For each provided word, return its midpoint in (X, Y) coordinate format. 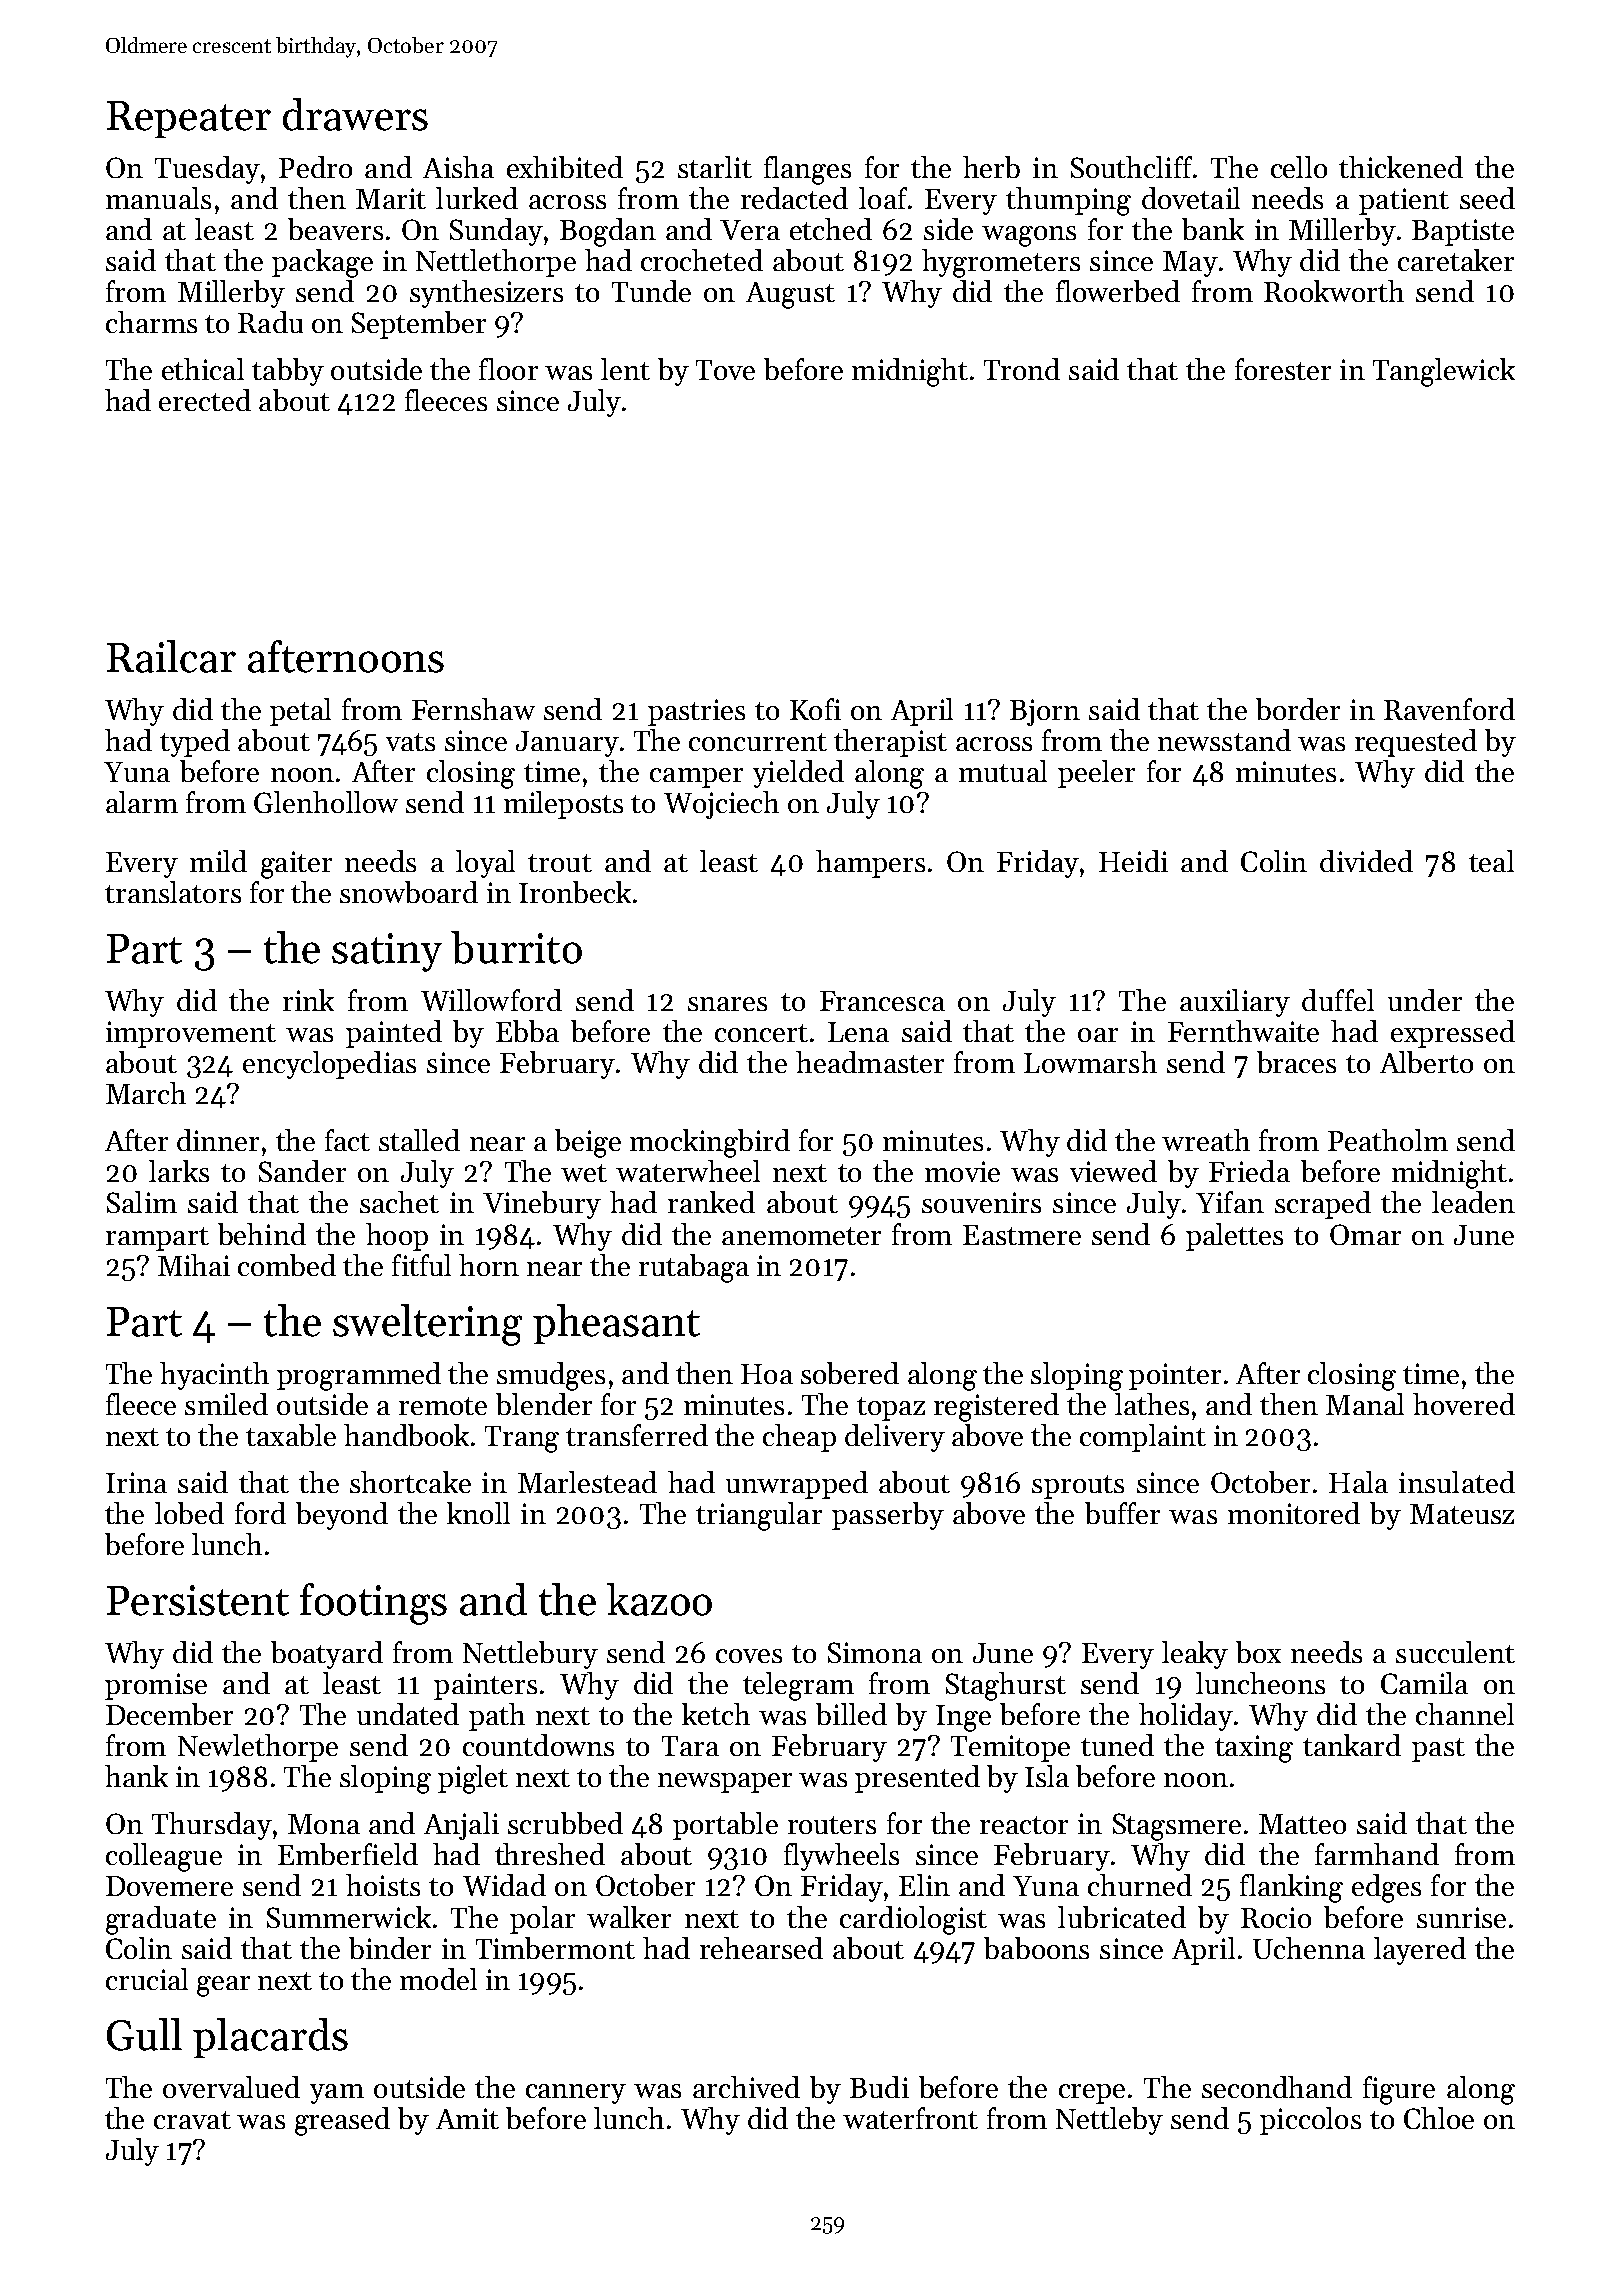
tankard (1352, 1745)
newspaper (725, 1783)
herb (991, 167)
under (1425, 1000)
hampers (870, 864)
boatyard (327, 1655)
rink (308, 1000)
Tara (690, 1746)
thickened (1401, 167)
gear (223, 1986)
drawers (355, 114)
